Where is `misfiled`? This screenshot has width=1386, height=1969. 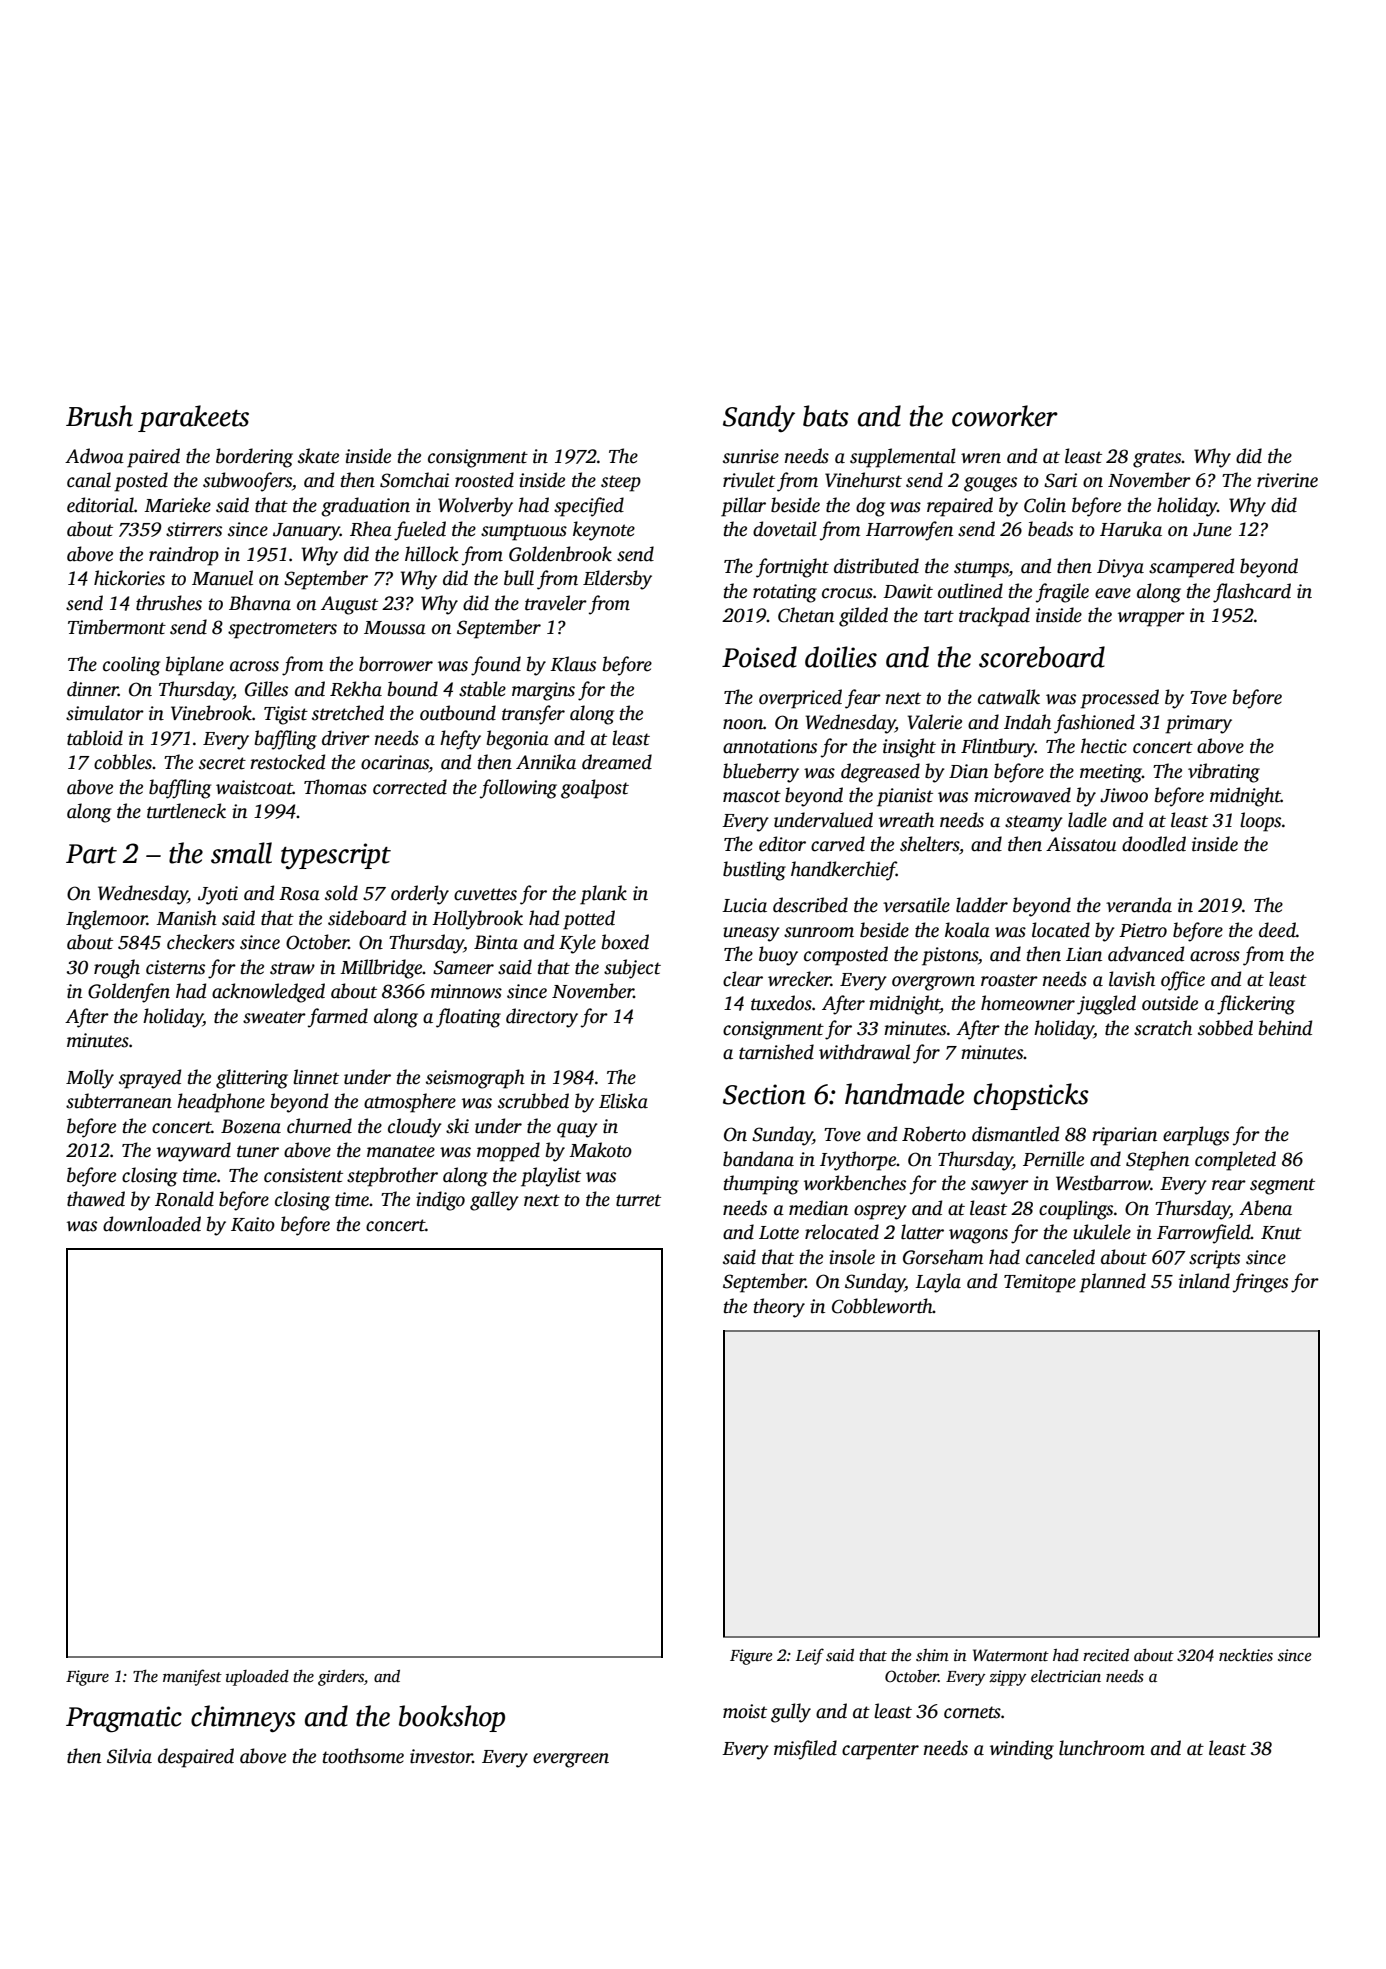
misfiled is located at coordinates (805, 1750).
